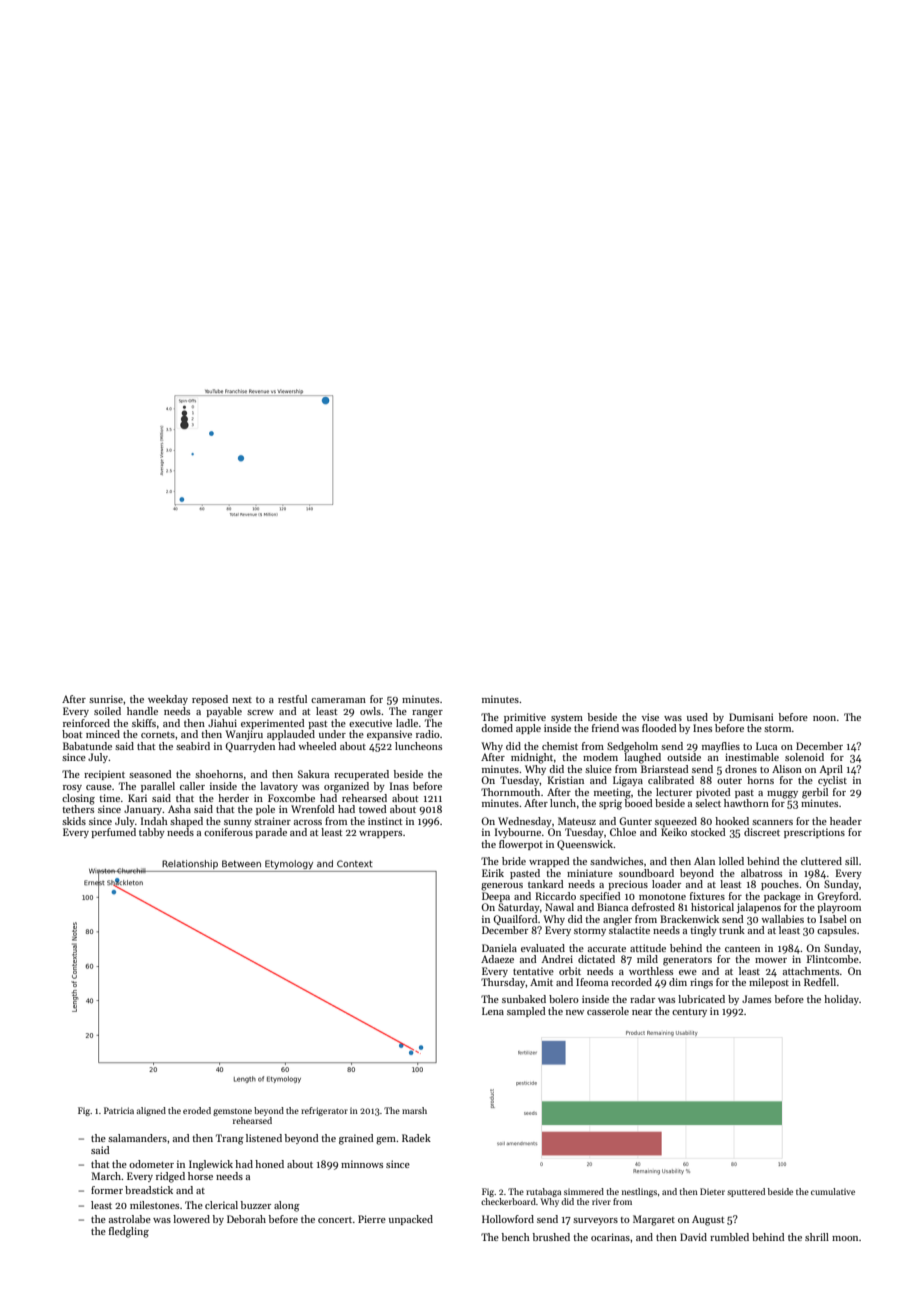 This page has height=1308, width=924. What do you see at coordinates (119, 1110) in the page?
I see `Patricia` at bounding box center [119, 1110].
